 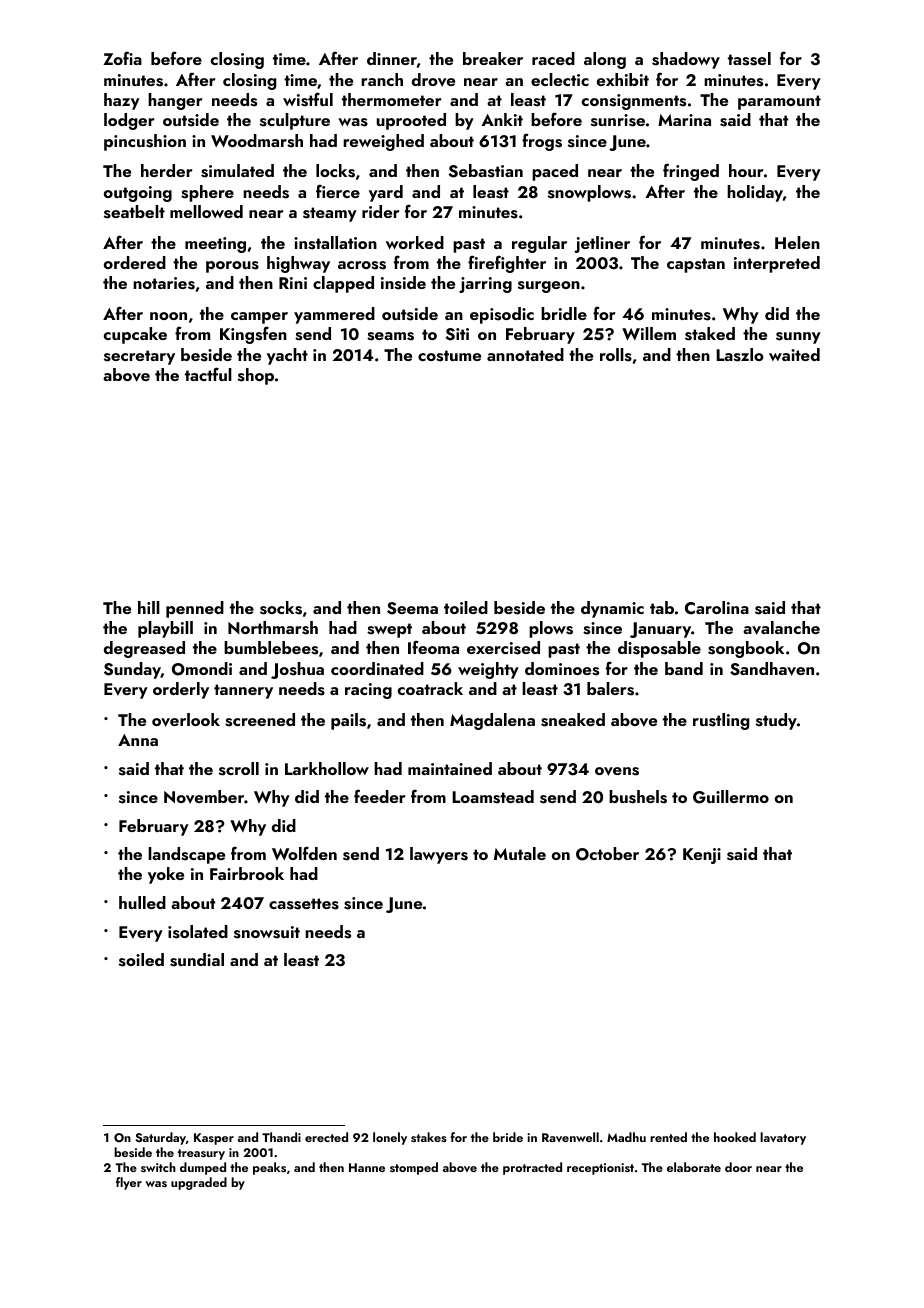 I want to click on Zofia, so click(x=122, y=58).
